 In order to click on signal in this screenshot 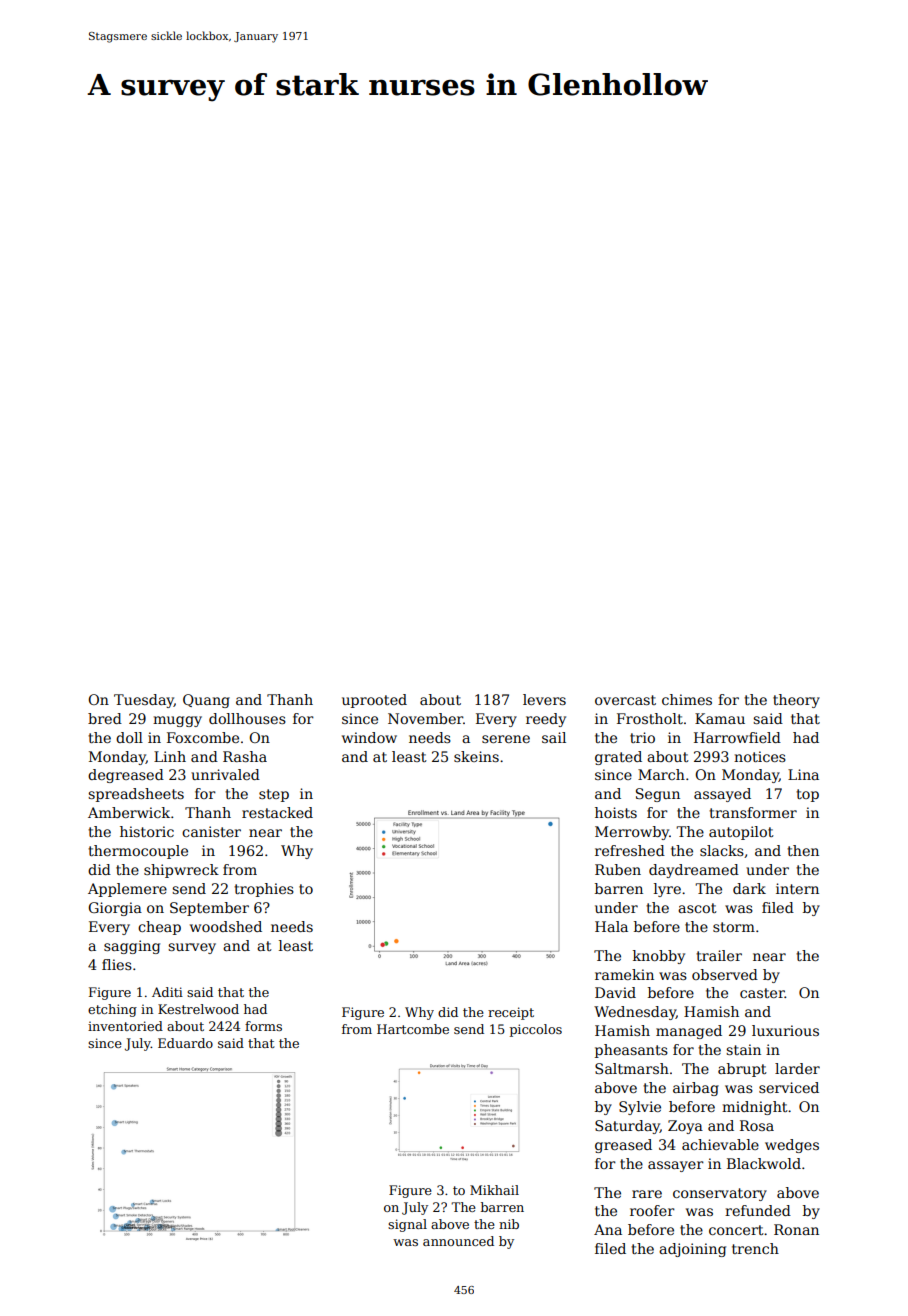, I will do `click(407, 1225)`.
